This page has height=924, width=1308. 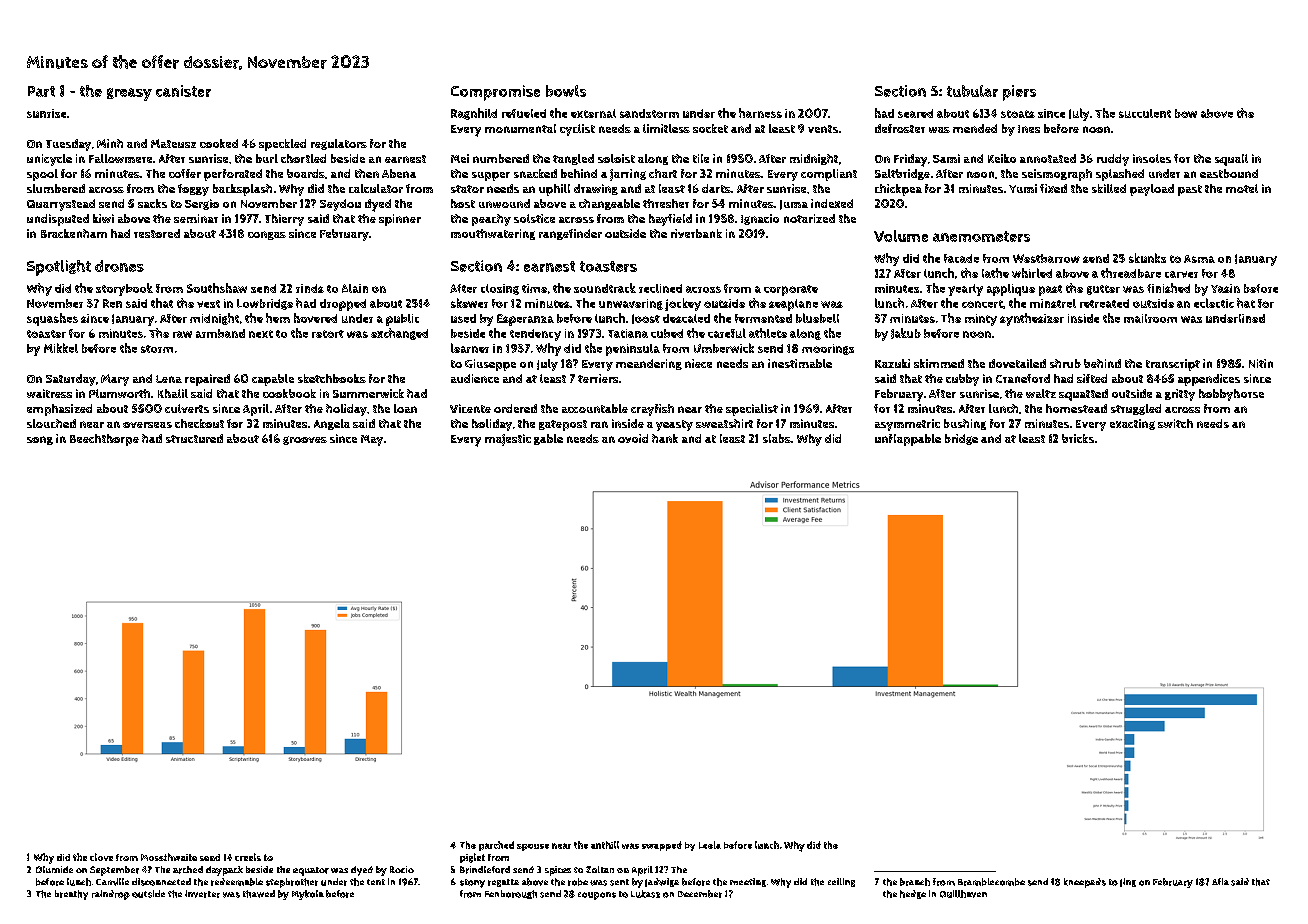 What do you see at coordinates (183, 91) in the page?
I see `canister` at bounding box center [183, 91].
